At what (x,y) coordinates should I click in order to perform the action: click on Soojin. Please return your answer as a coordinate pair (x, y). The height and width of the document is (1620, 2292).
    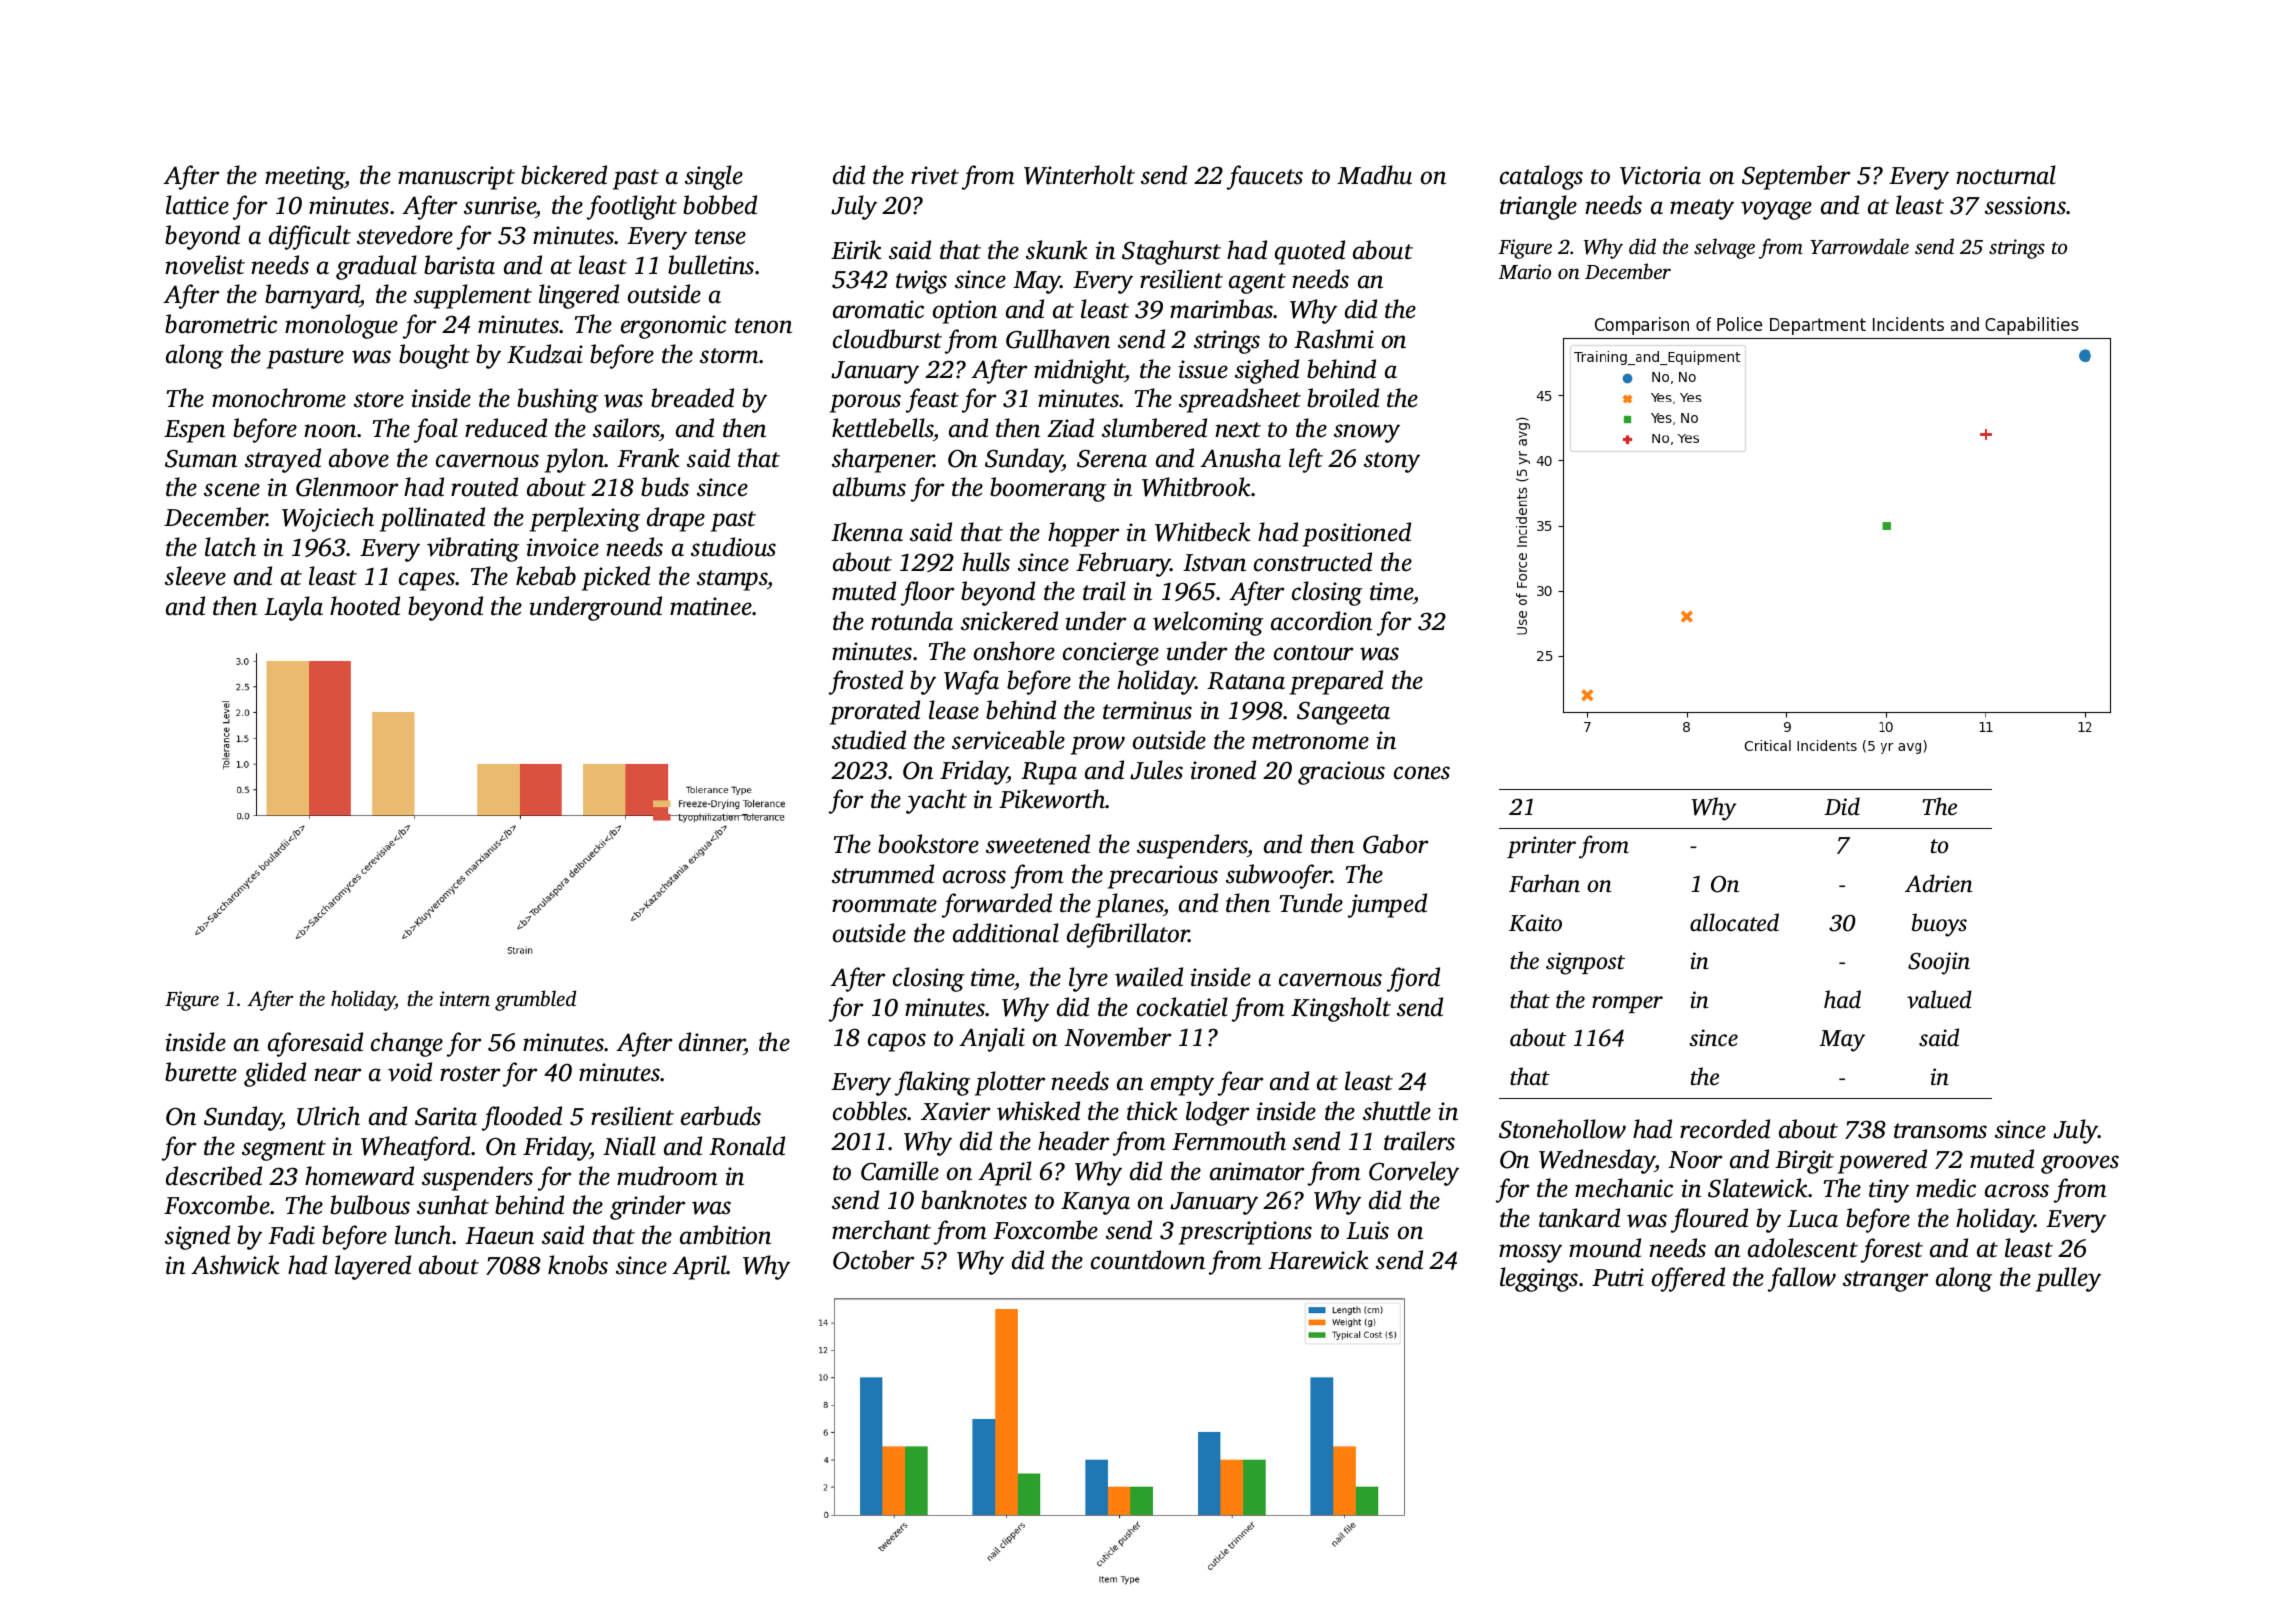
    Looking at the image, I should click on (1939, 963).
